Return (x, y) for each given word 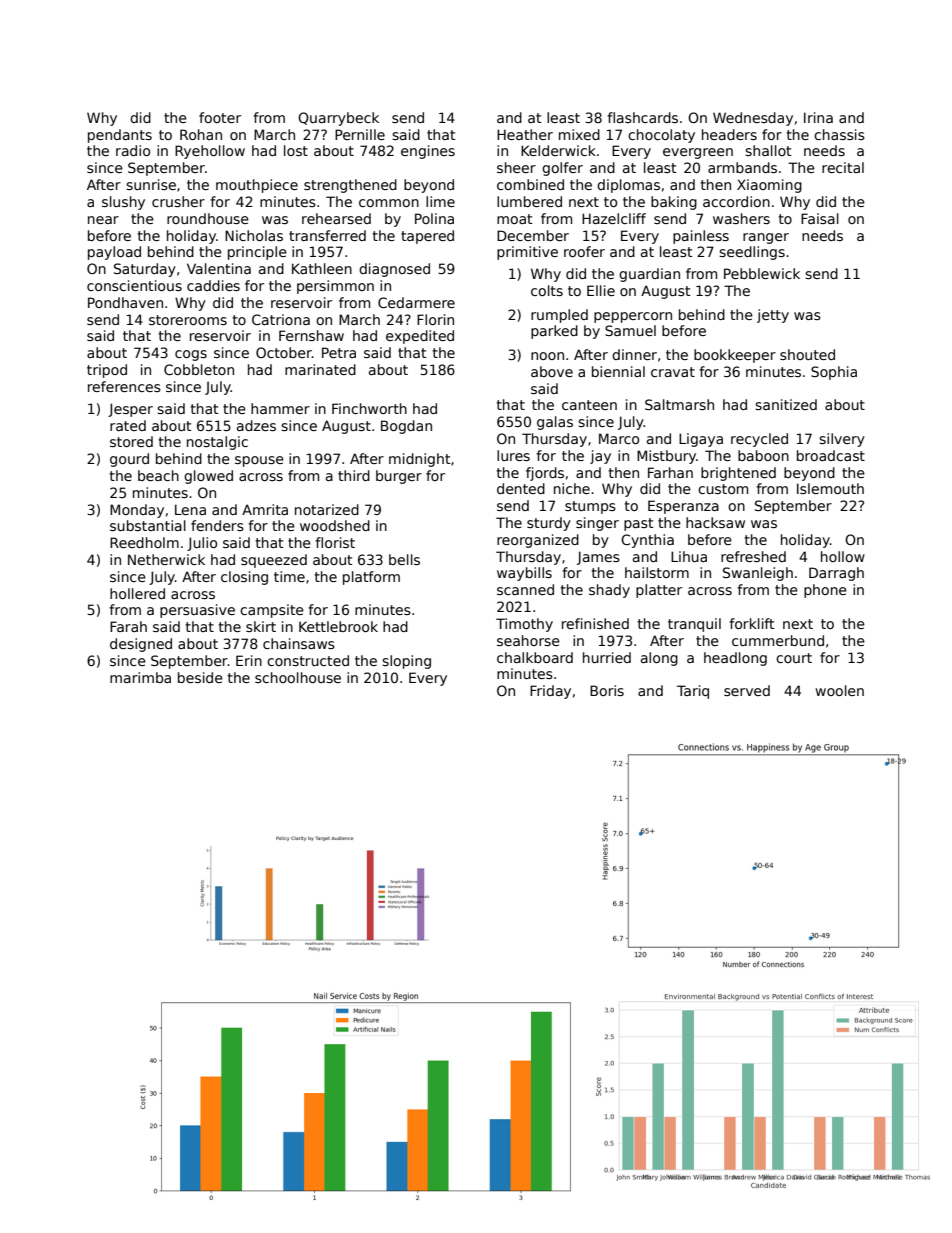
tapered (427, 237)
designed (141, 645)
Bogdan (406, 427)
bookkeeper (735, 356)
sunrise (151, 184)
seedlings (752, 253)
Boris (607, 690)
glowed (208, 477)
